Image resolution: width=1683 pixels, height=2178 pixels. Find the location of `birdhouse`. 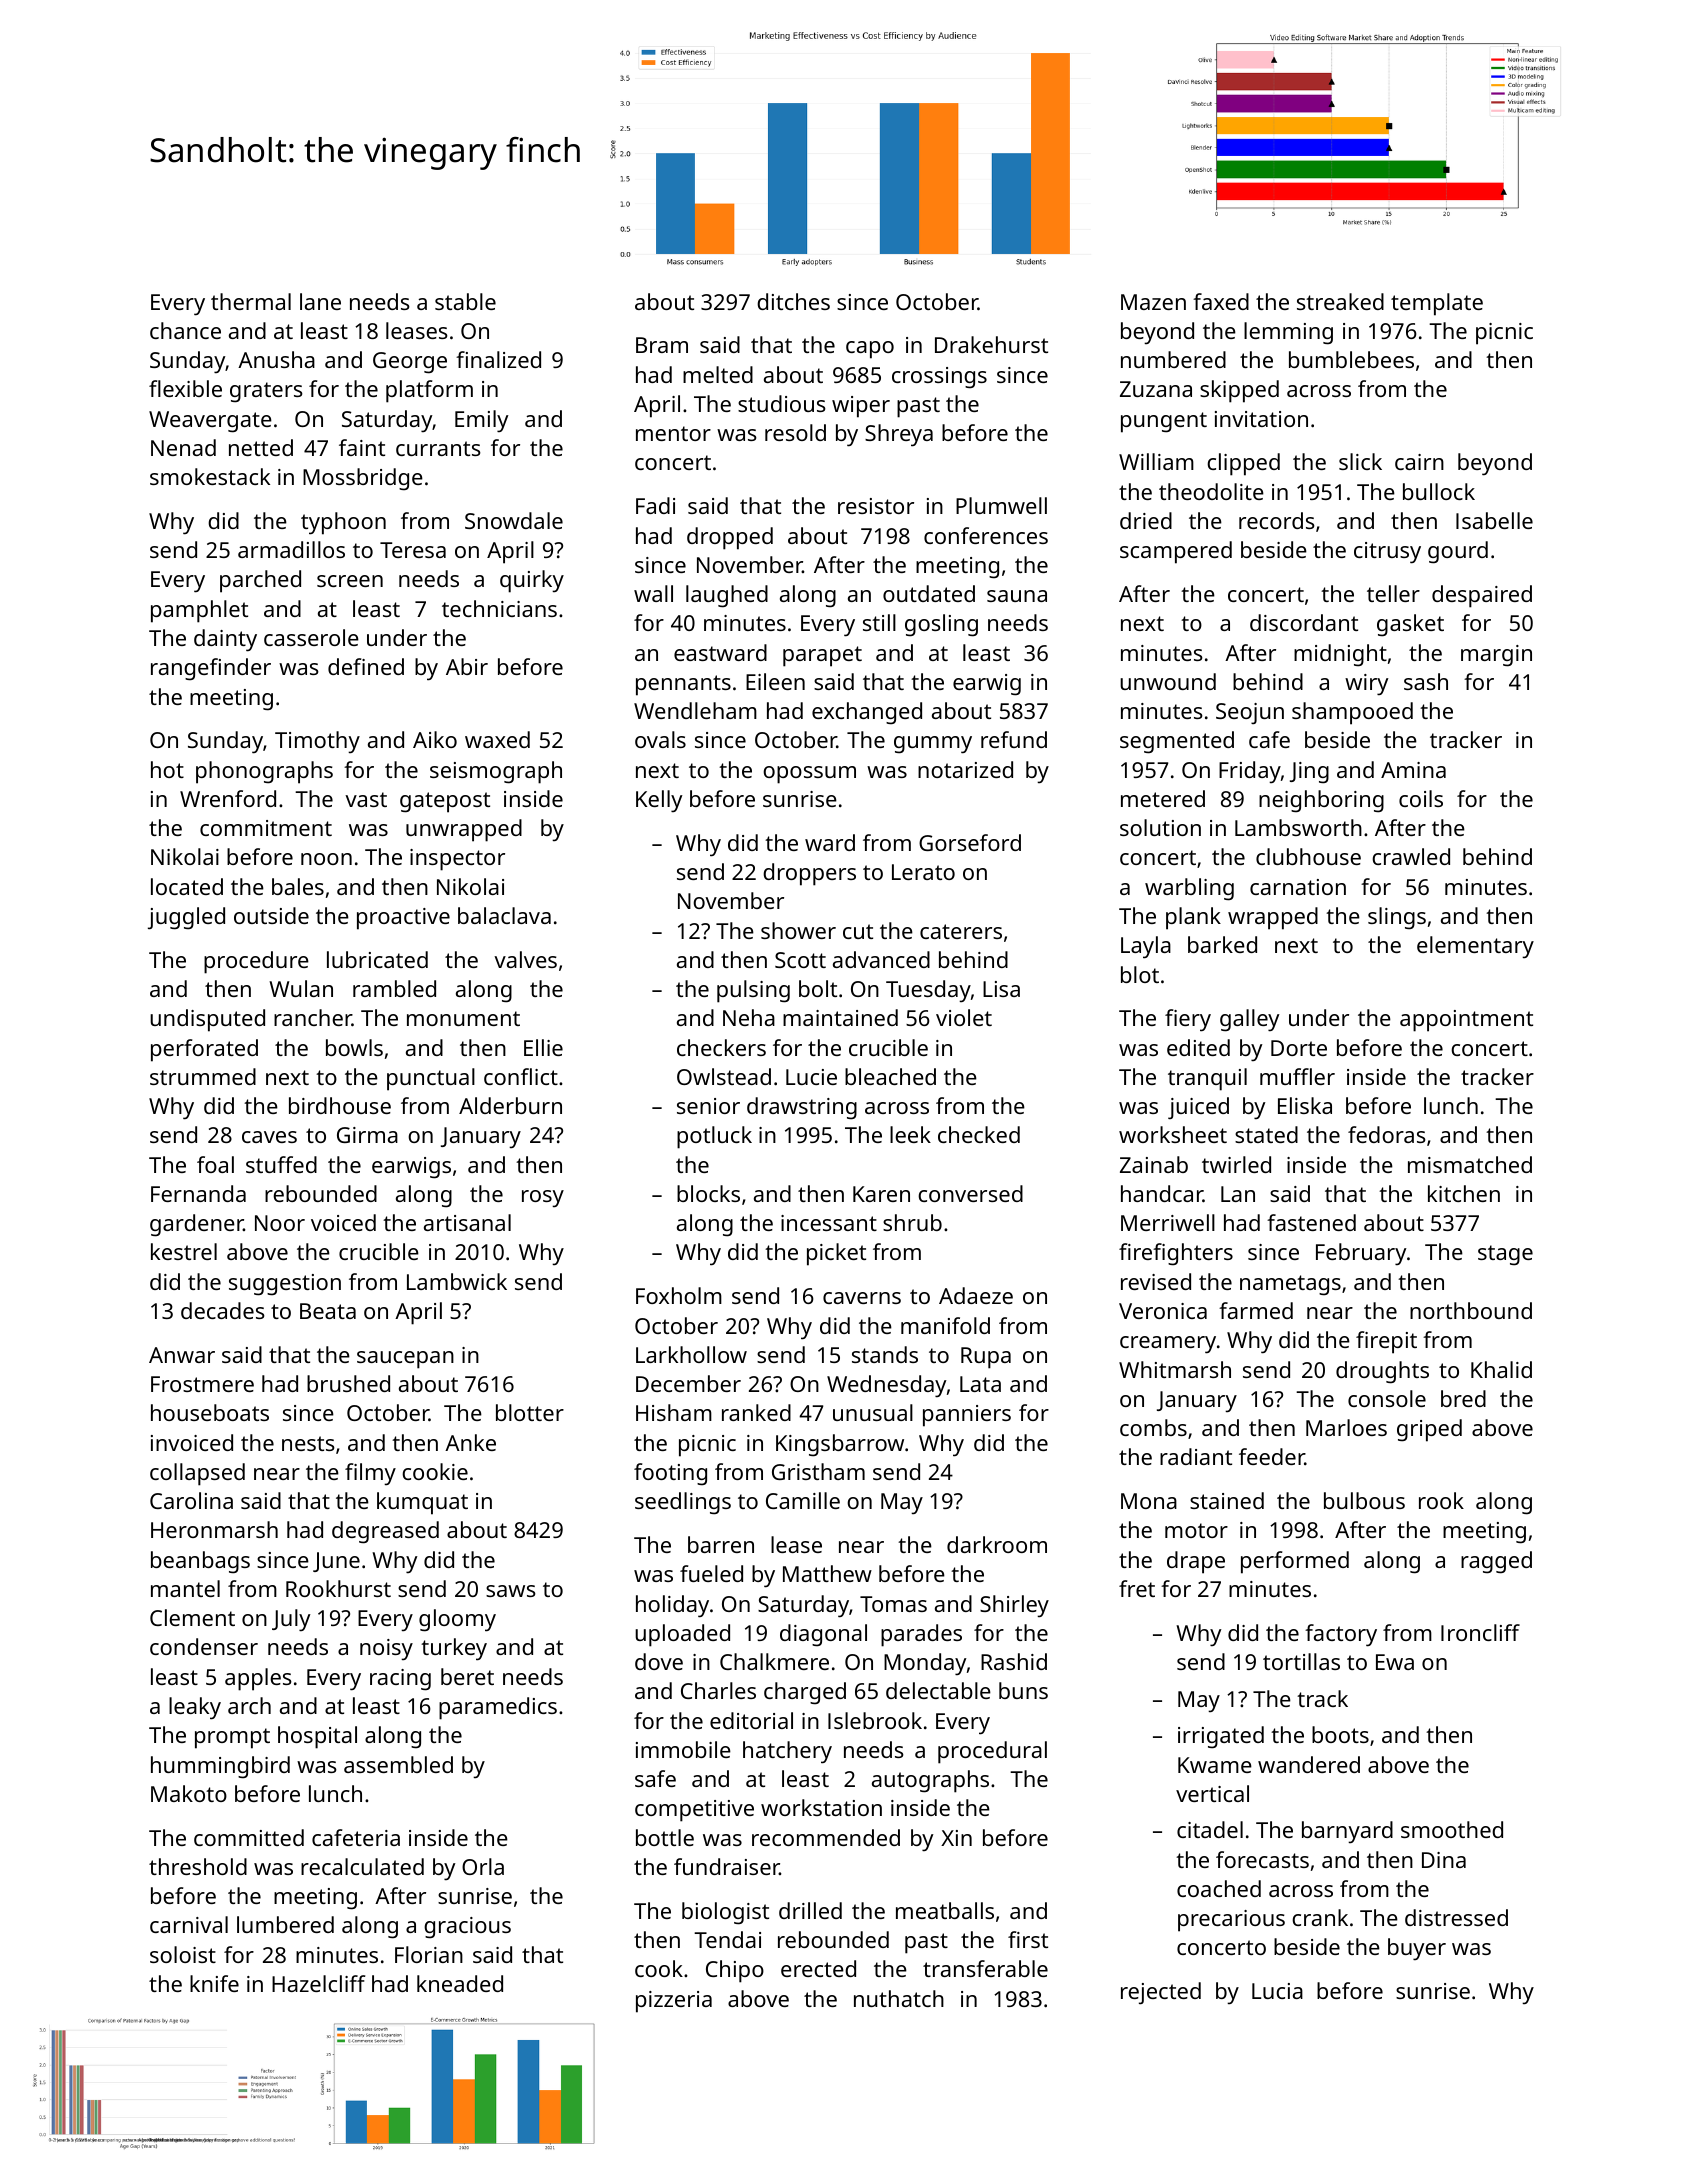

birdhouse is located at coordinates (340, 1105).
